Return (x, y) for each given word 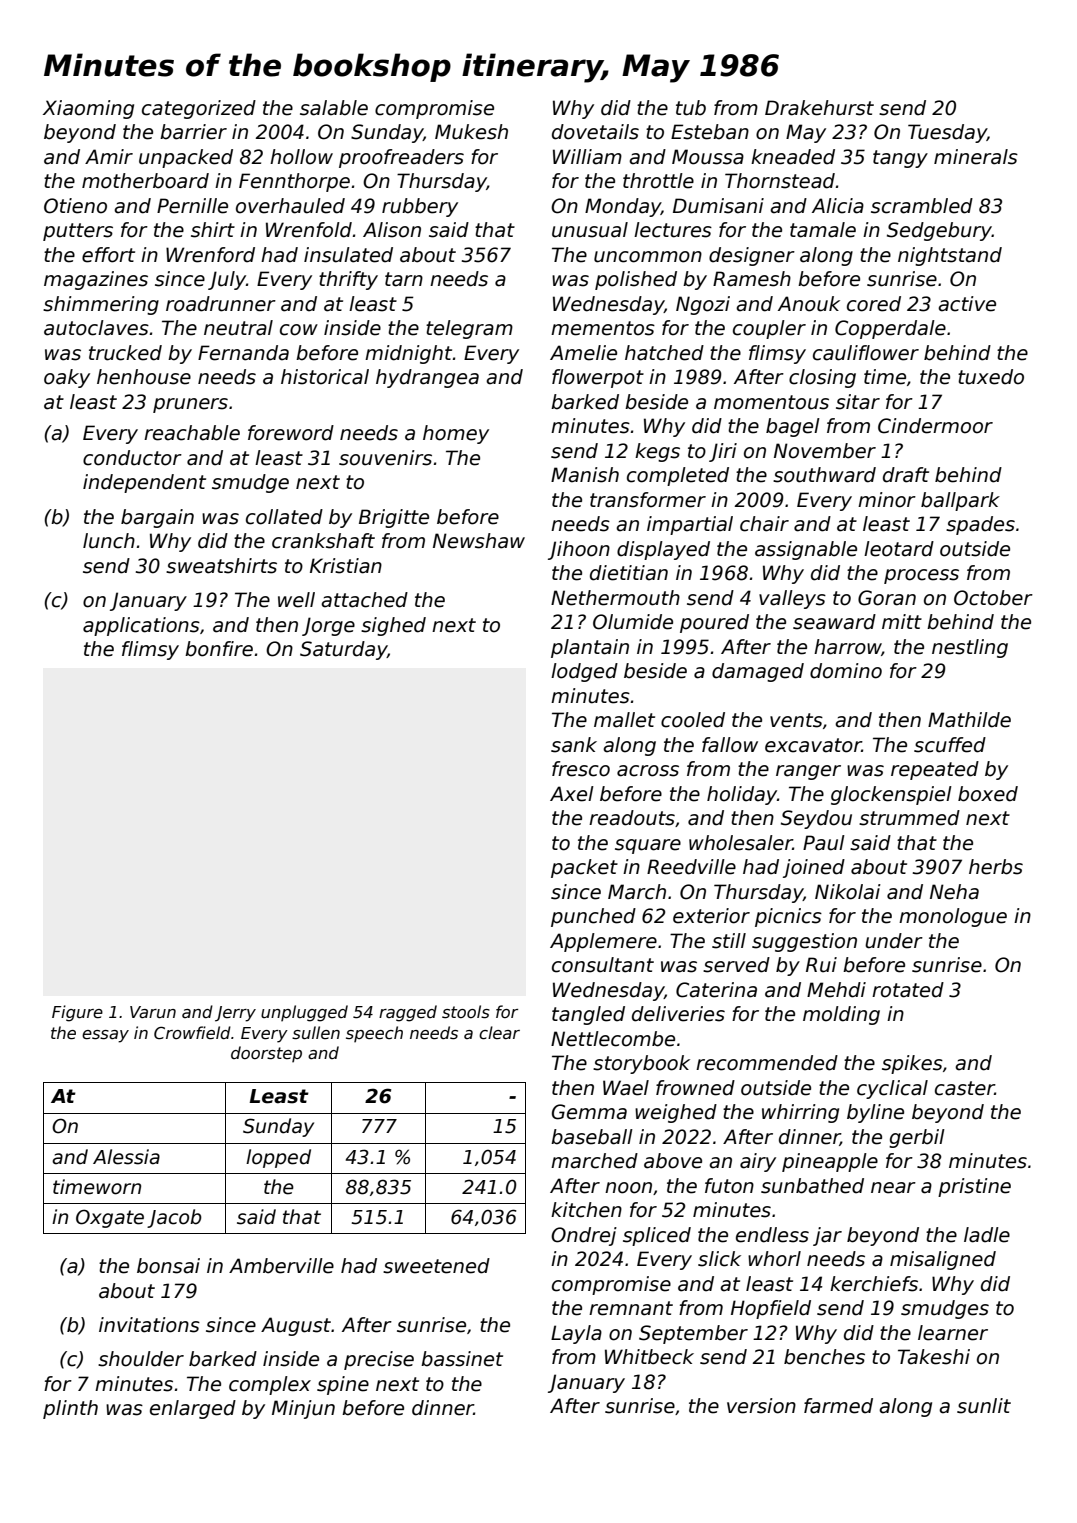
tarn (404, 279)
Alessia (126, 1157)
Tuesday (947, 133)
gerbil (917, 1138)
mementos (603, 328)
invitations (149, 1325)
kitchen (586, 1210)
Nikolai (848, 892)
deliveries (678, 1014)
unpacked (186, 158)
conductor (132, 458)
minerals (976, 157)
